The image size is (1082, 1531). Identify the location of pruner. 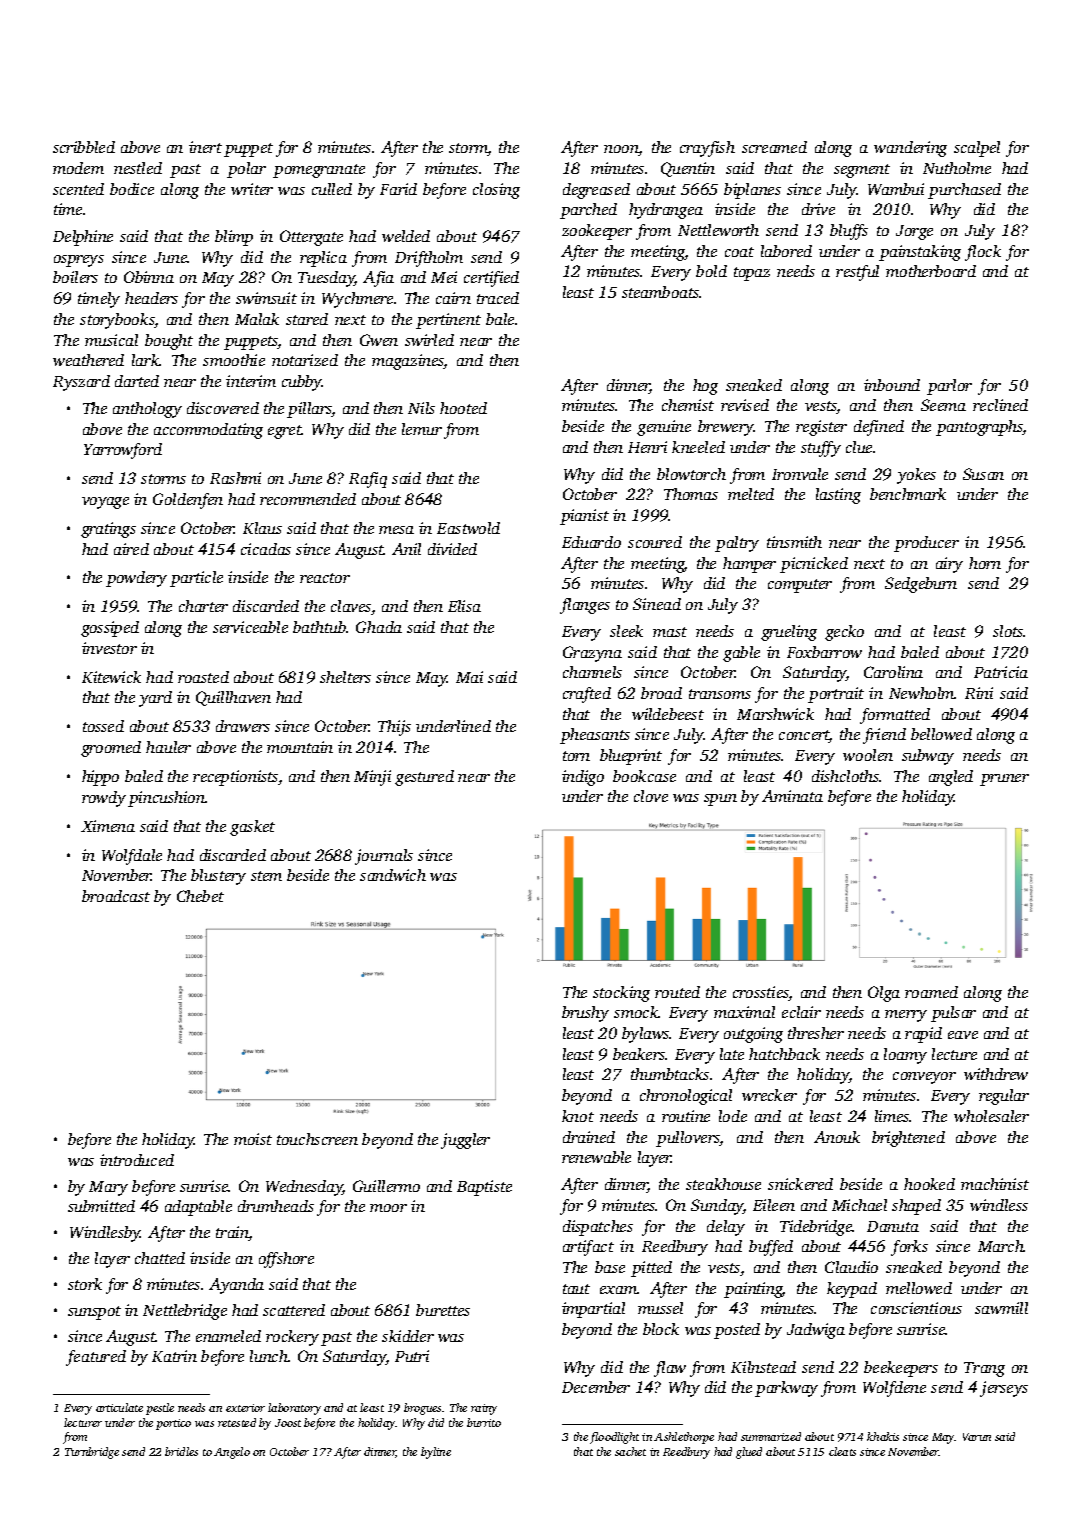
(1004, 780).
